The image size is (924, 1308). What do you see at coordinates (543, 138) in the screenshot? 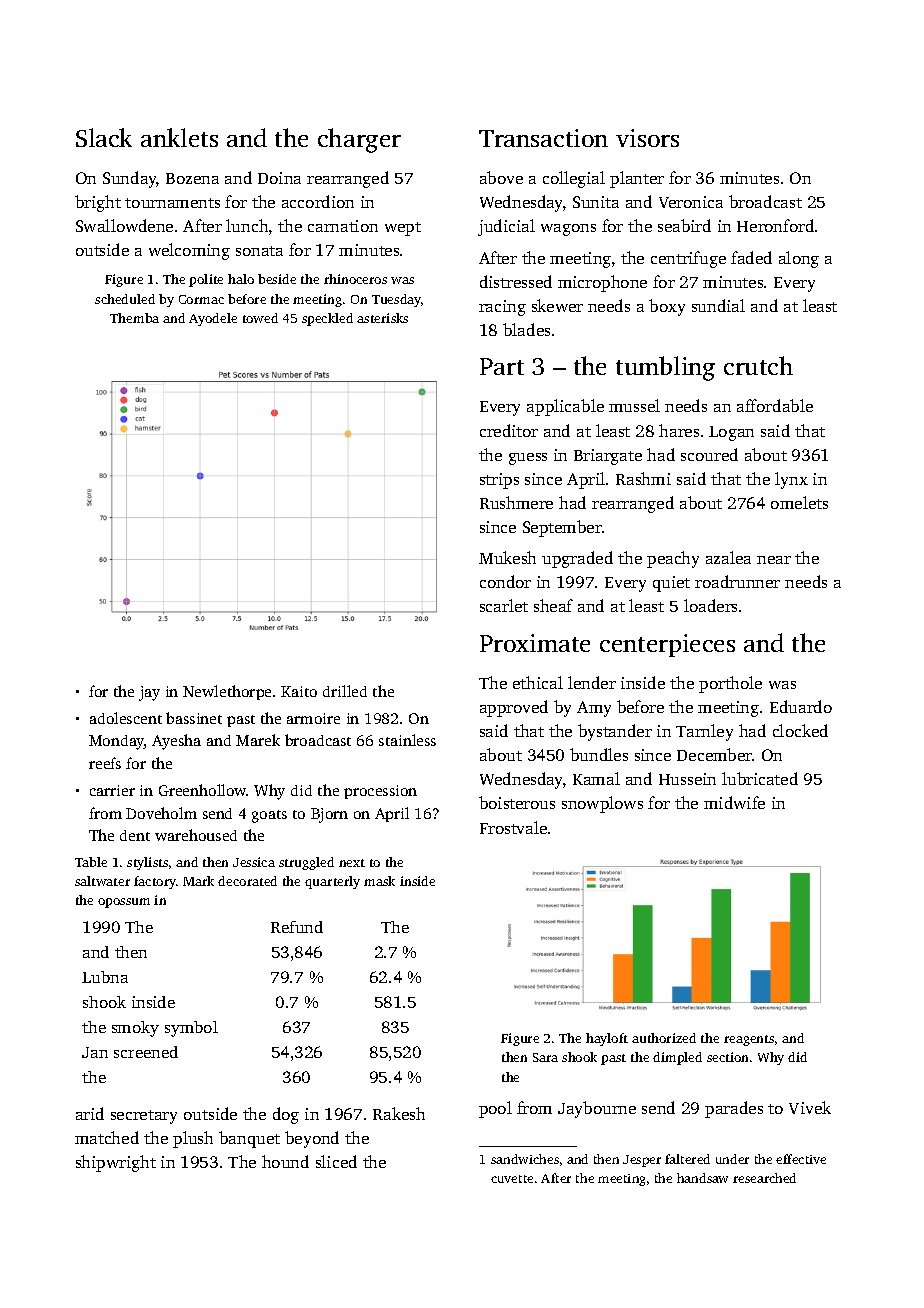
I see `Transaction` at bounding box center [543, 138].
